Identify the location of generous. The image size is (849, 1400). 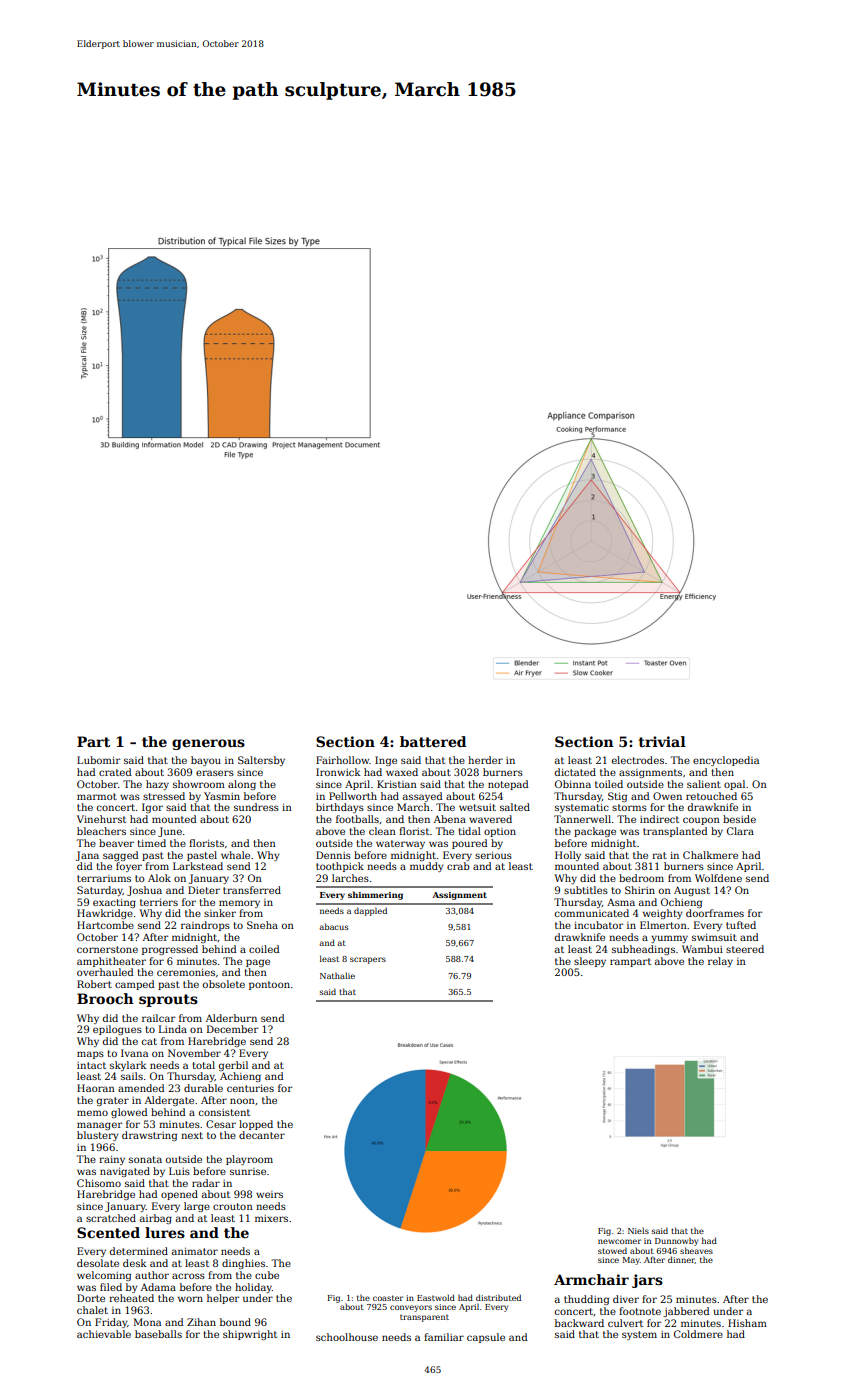
(208, 744).
